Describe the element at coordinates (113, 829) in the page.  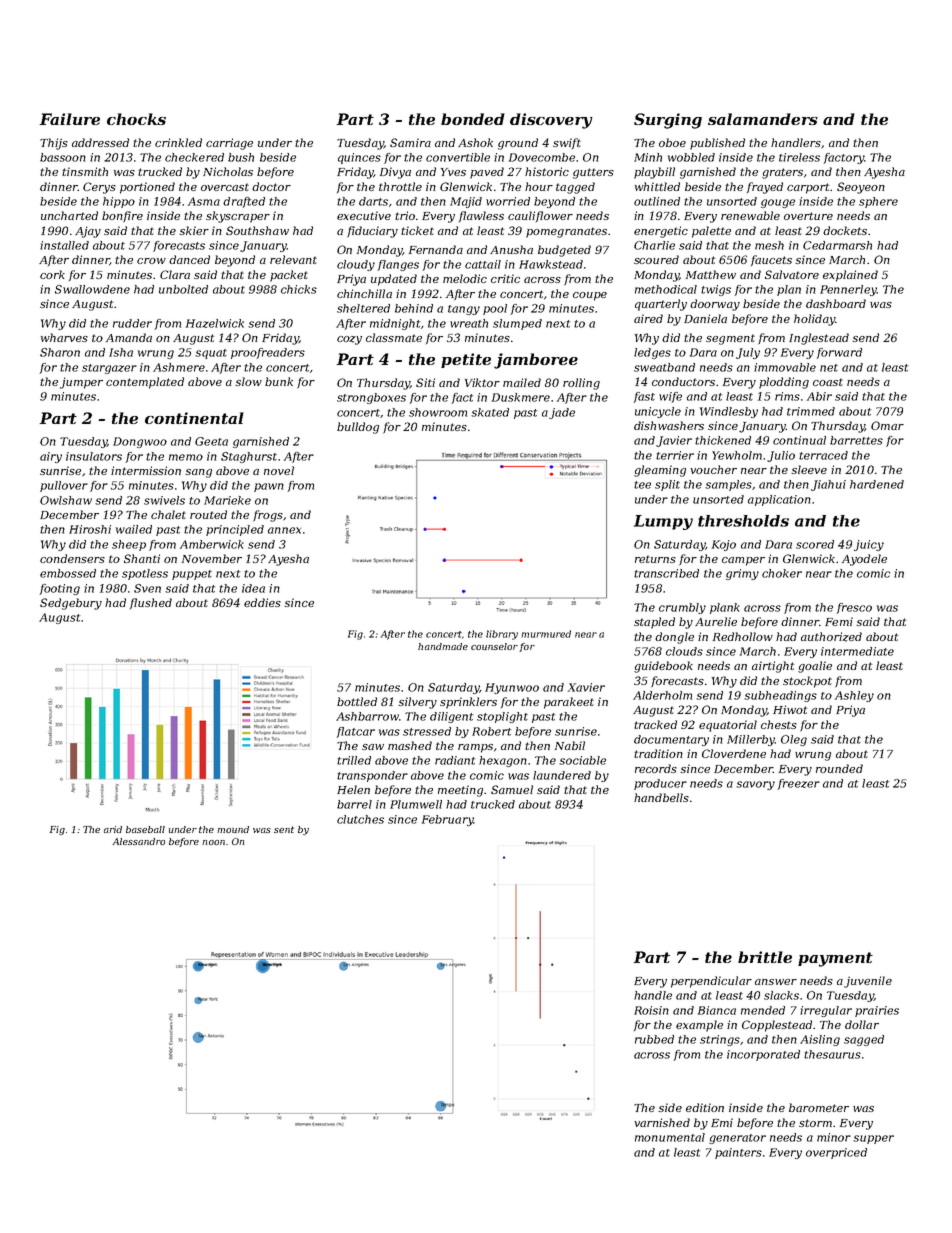
I see `arid` at that location.
